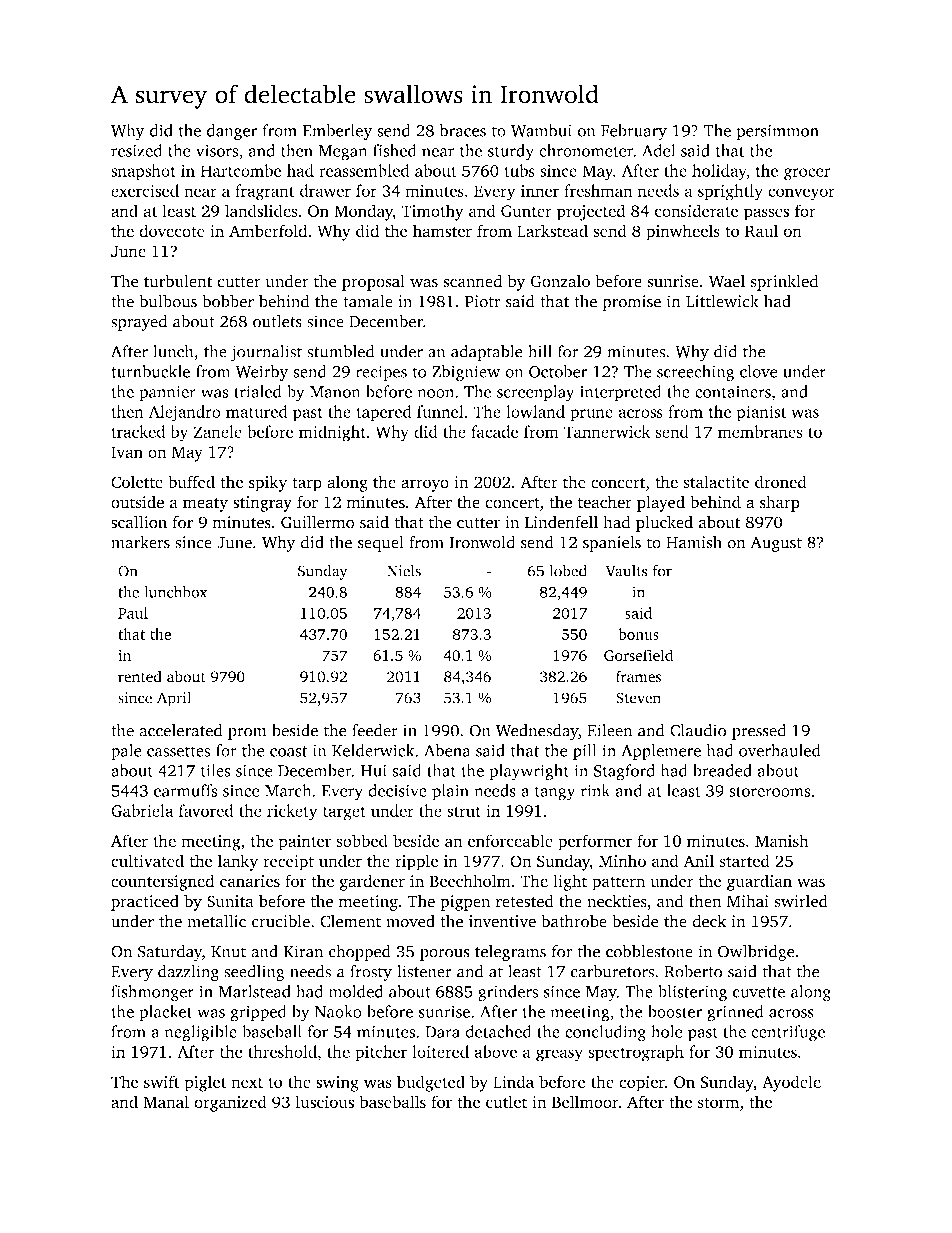 This screenshot has height=1233, width=952. What do you see at coordinates (288, 751) in the screenshot?
I see `coast` at bounding box center [288, 751].
